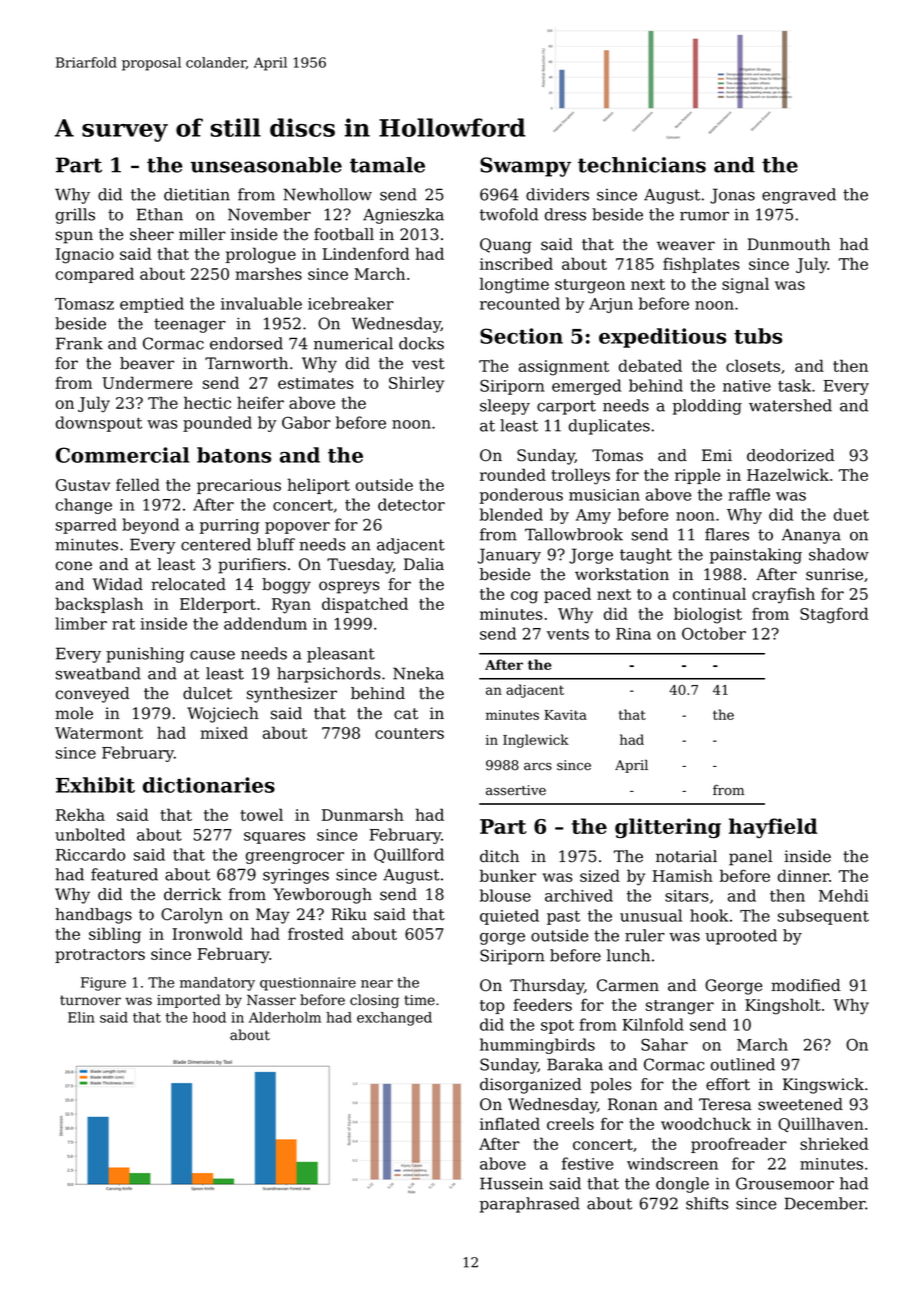 The height and width of the document is (1313, 924). I want to click on Dunmouth, so click(788, 244).
